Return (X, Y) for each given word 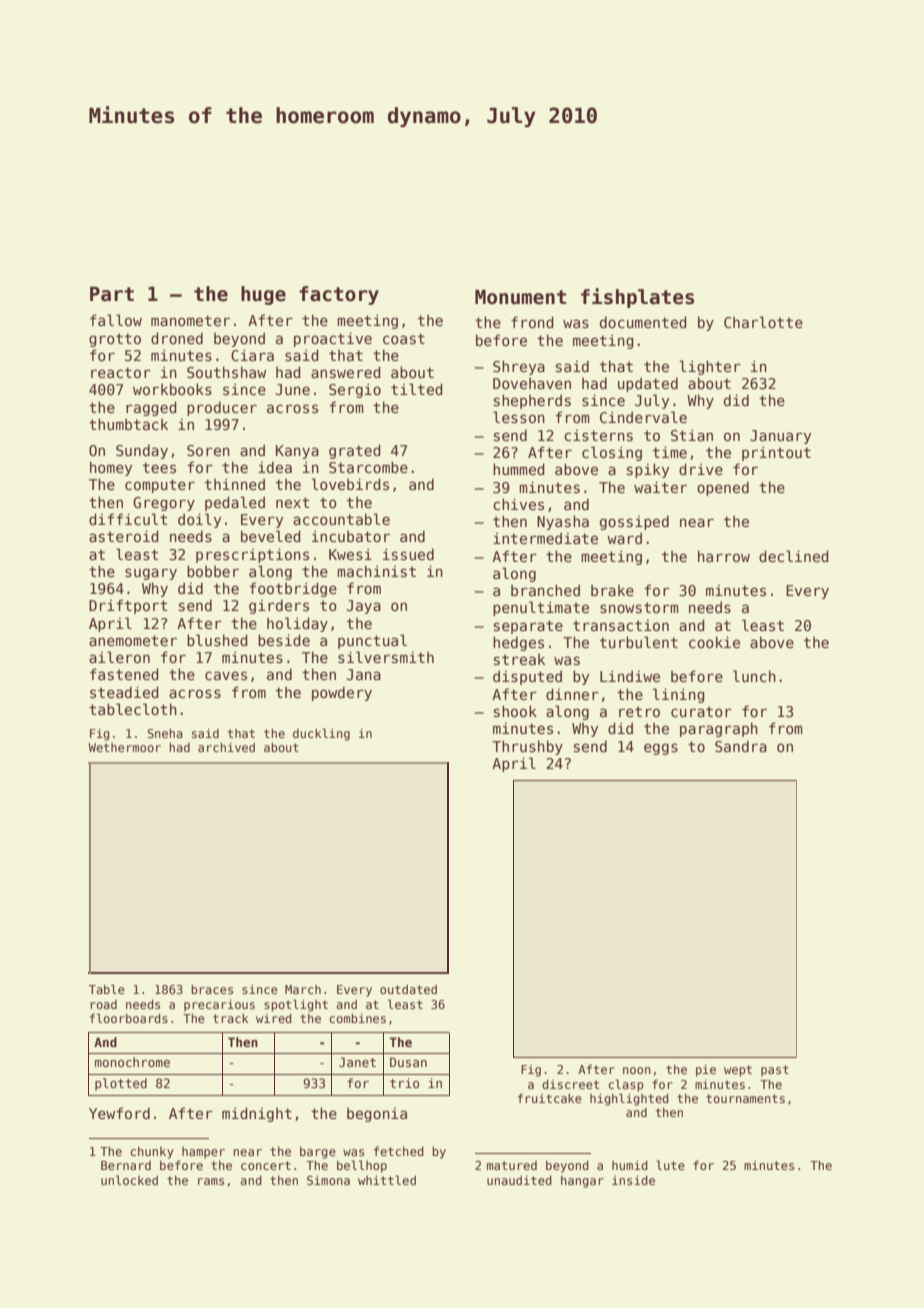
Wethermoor (124, 747)
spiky (648, 470)
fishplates (637, 298)
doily (199, 520)
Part (112, 294)
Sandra (741, 746)
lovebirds (350, 484)
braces (212, 989)
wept (738, 1071)
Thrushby (527, 747)
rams (211, 1181)
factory (339, 295)
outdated (408, 989)
